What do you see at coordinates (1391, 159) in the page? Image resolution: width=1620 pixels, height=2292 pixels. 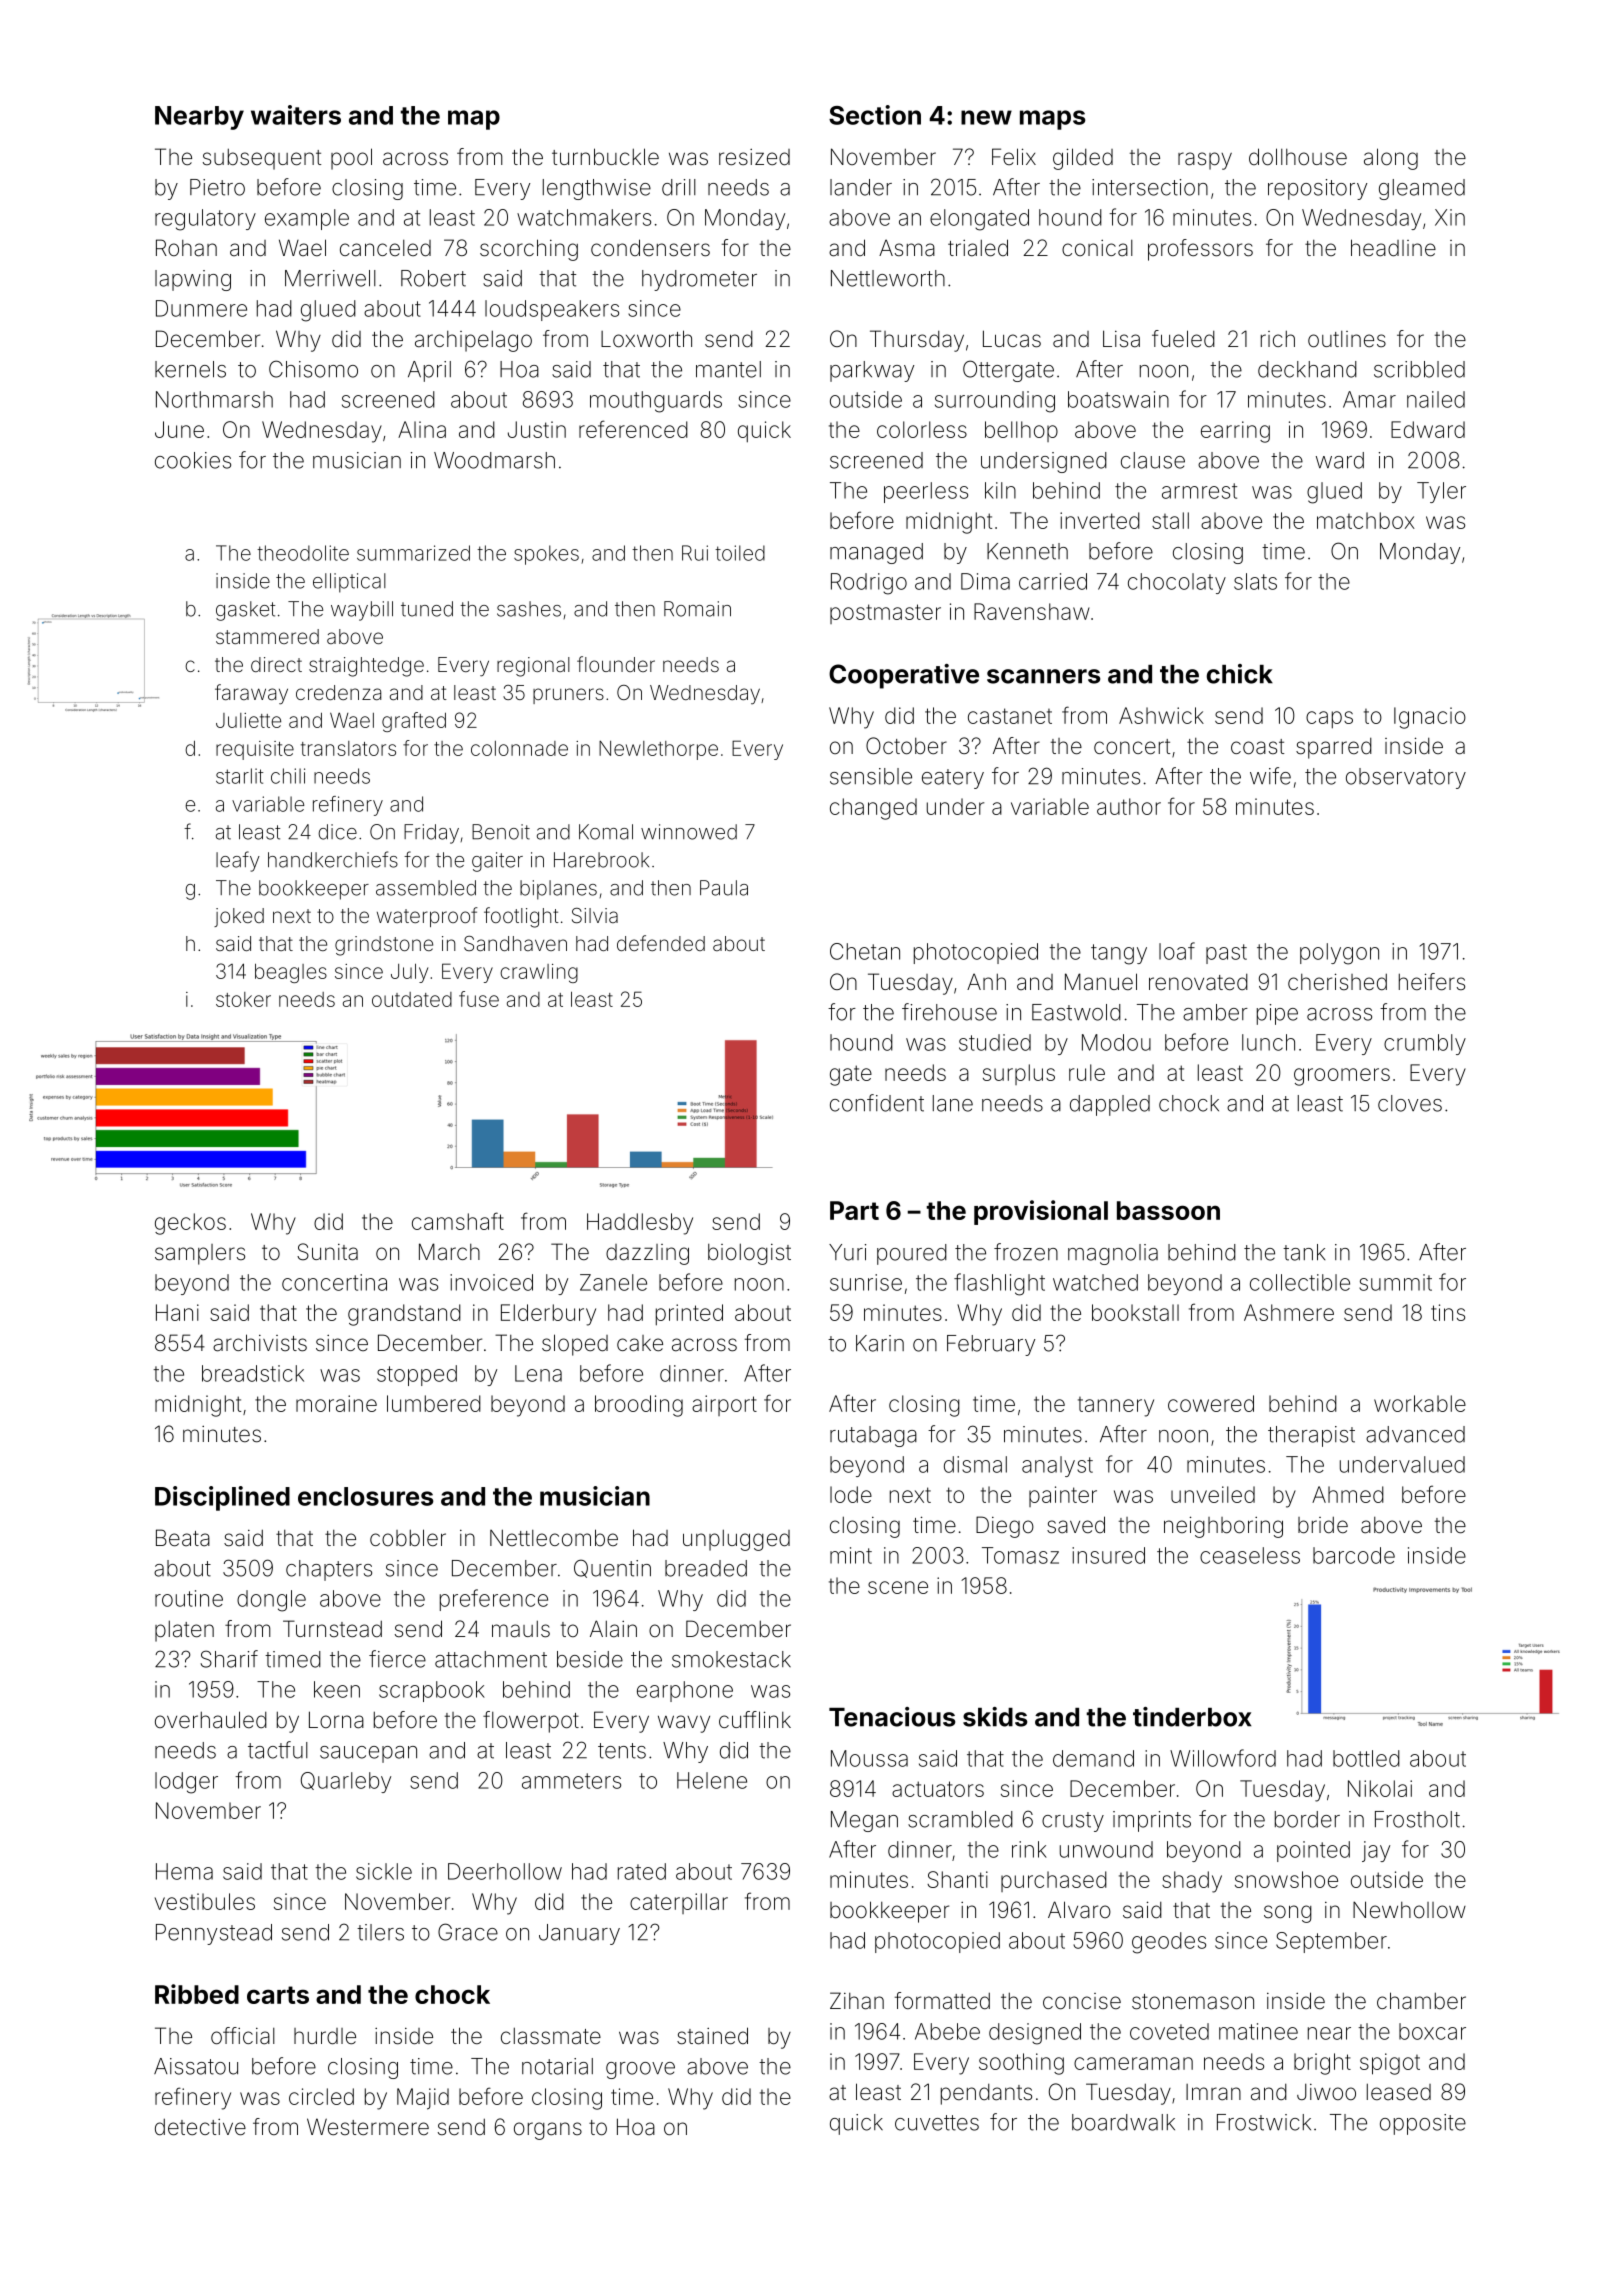 I see `along` at bounding box center [1391, 159].
